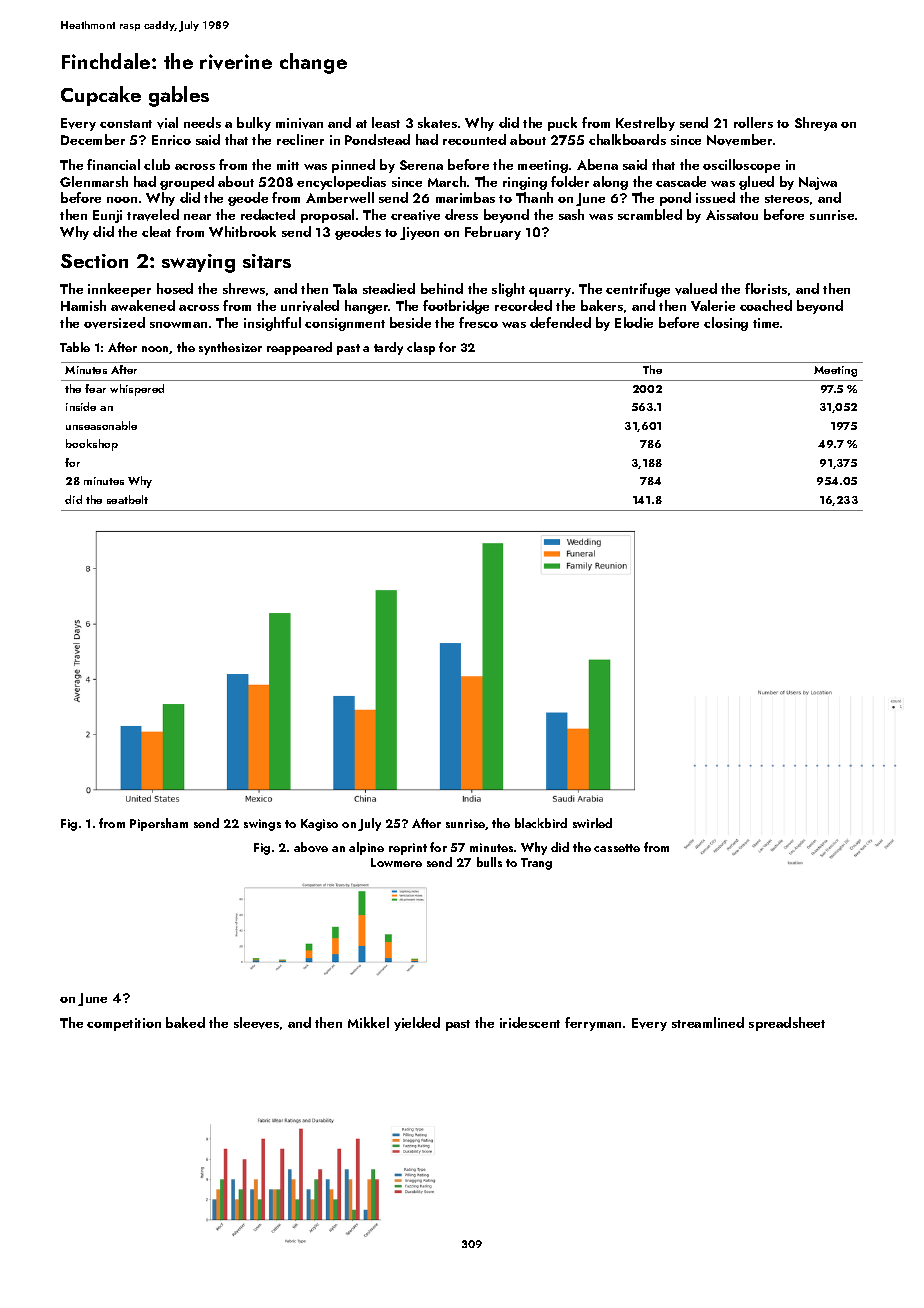  Describe the element at coordinates (137, 390) in the screenshot. I see `whispered` at that location.
